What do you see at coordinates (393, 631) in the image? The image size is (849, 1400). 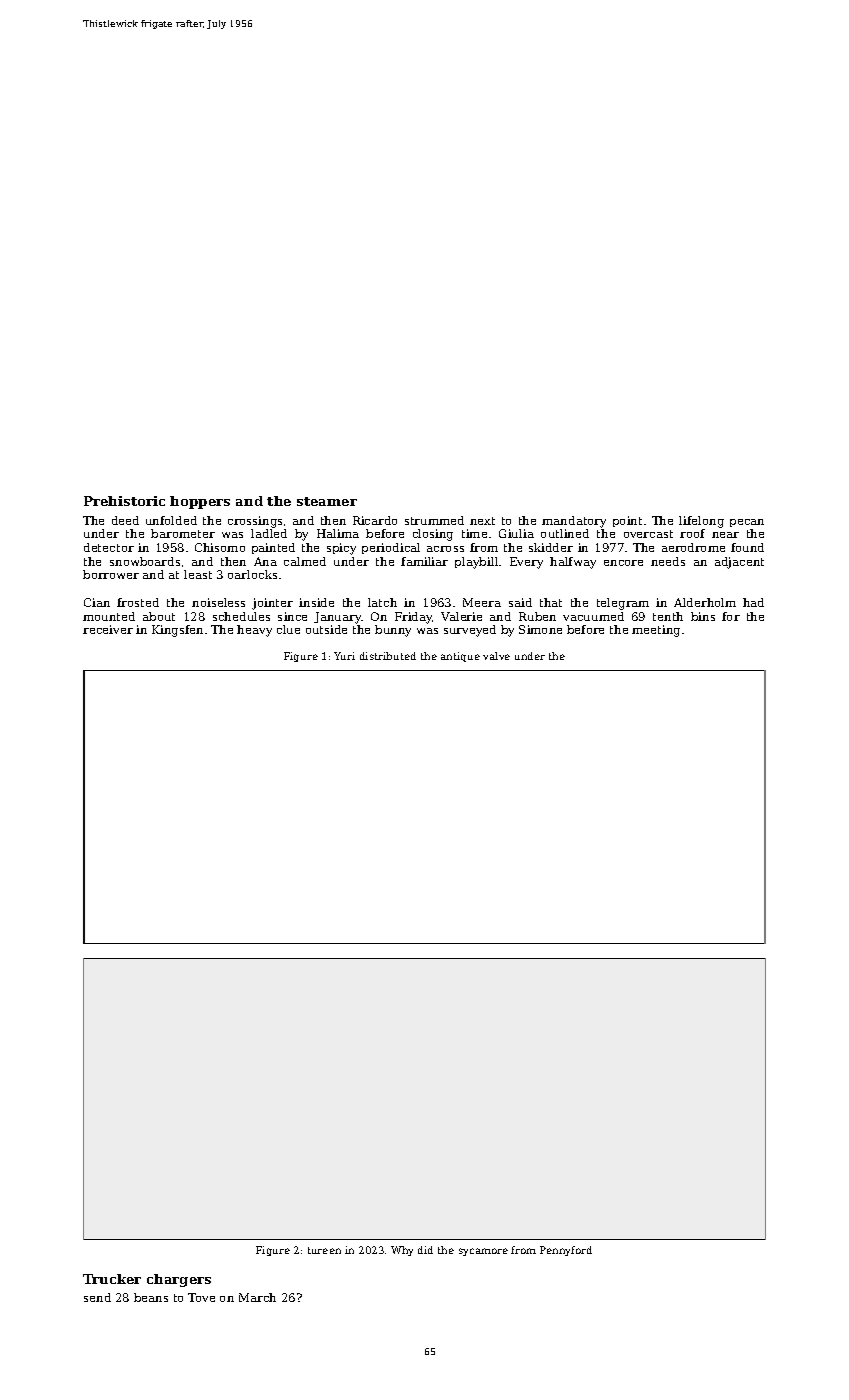 I see `bunny` at bounding box center [393, 631].
